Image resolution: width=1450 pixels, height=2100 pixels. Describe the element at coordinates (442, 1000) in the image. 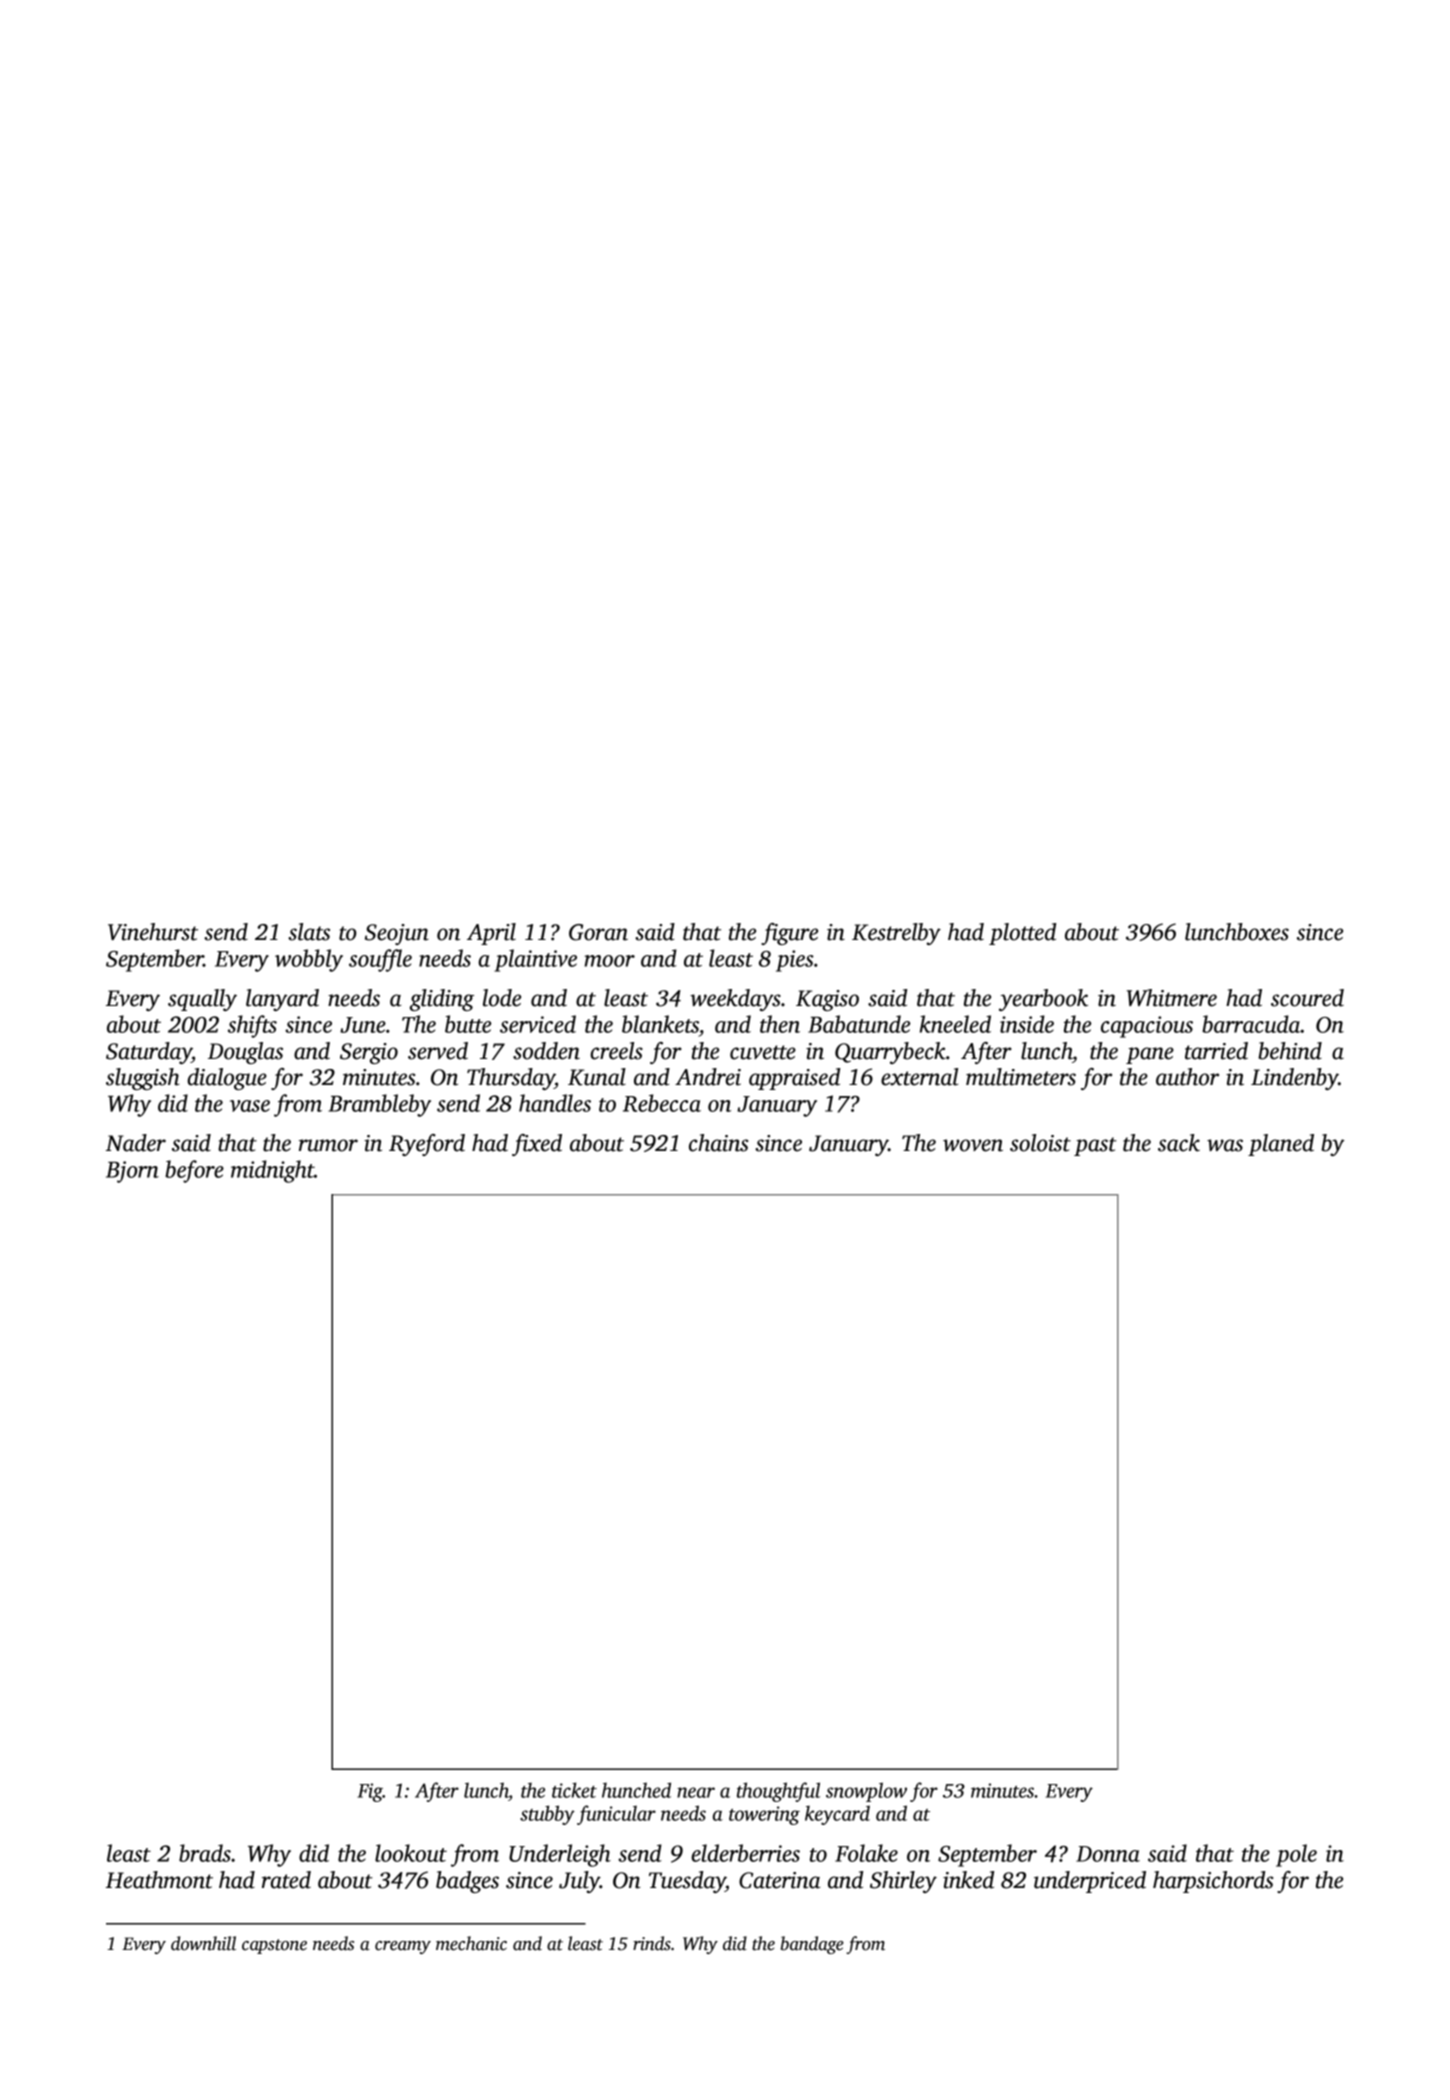

I see `gliding` at that location.
